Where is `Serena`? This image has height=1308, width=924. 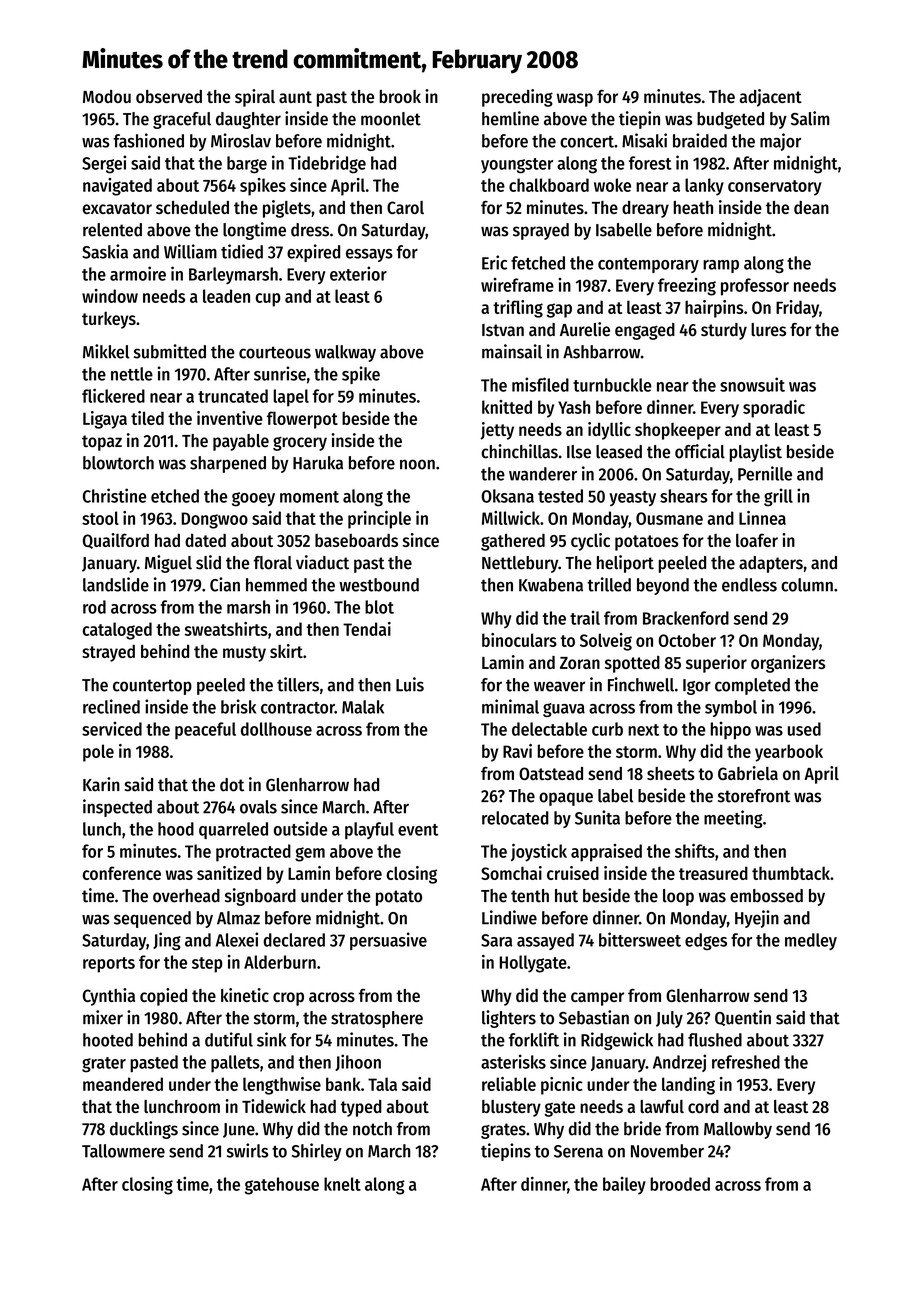
Serena is located at coordinates (578, 1151).
